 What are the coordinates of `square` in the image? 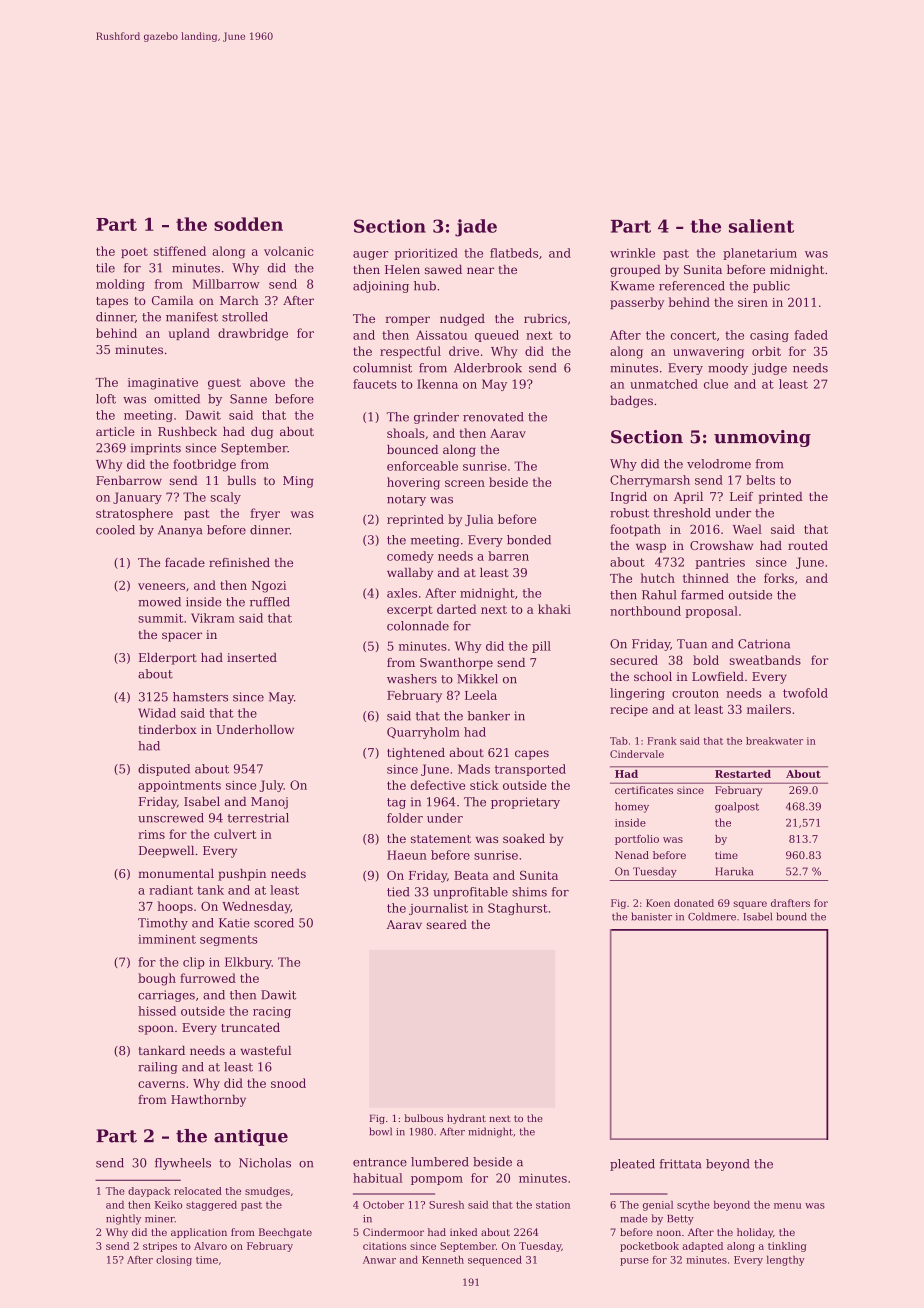 It's located at (750, 905).
